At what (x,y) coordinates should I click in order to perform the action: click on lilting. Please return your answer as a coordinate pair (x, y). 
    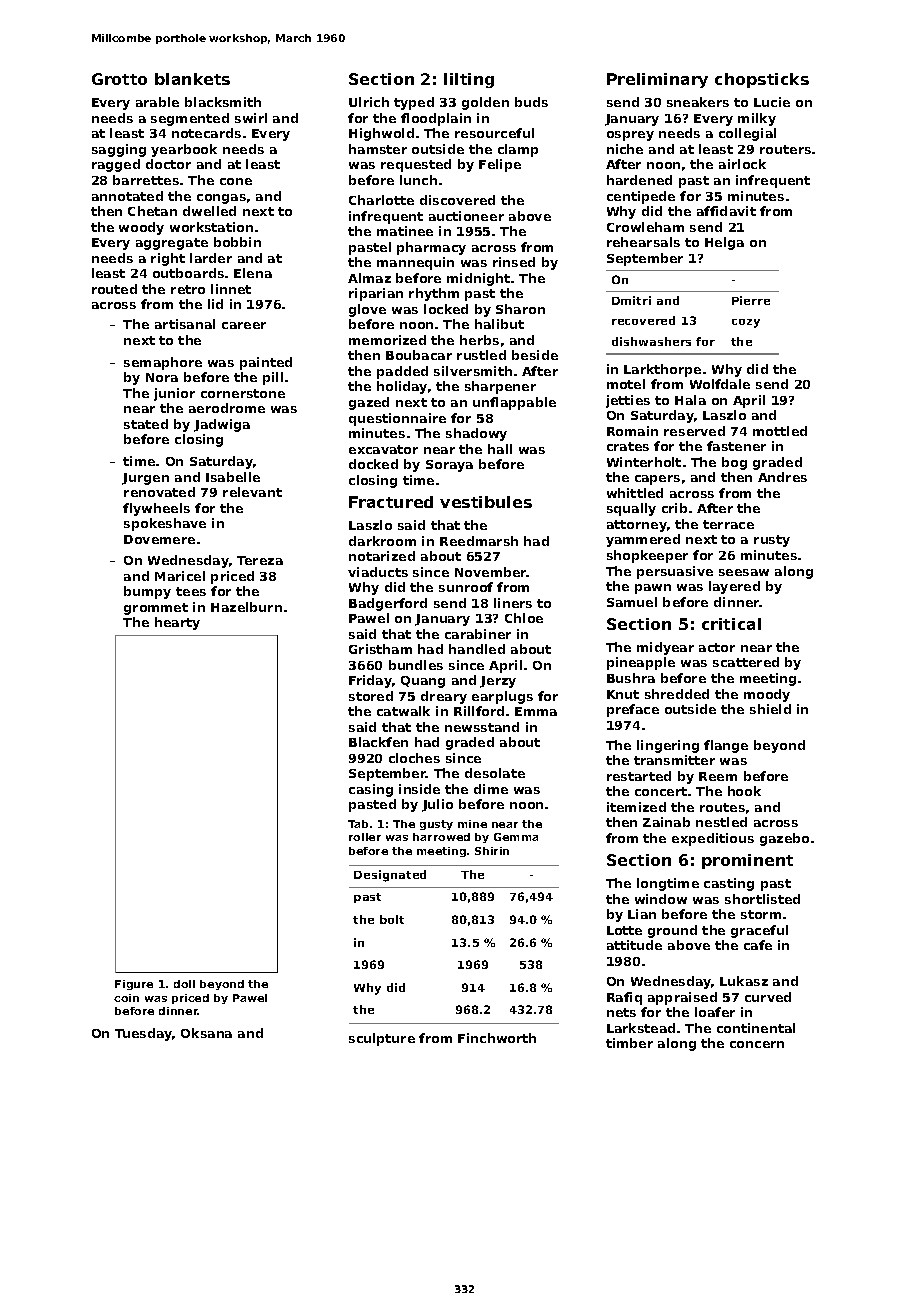
    Looking at the image, I should click on (469, 80).
